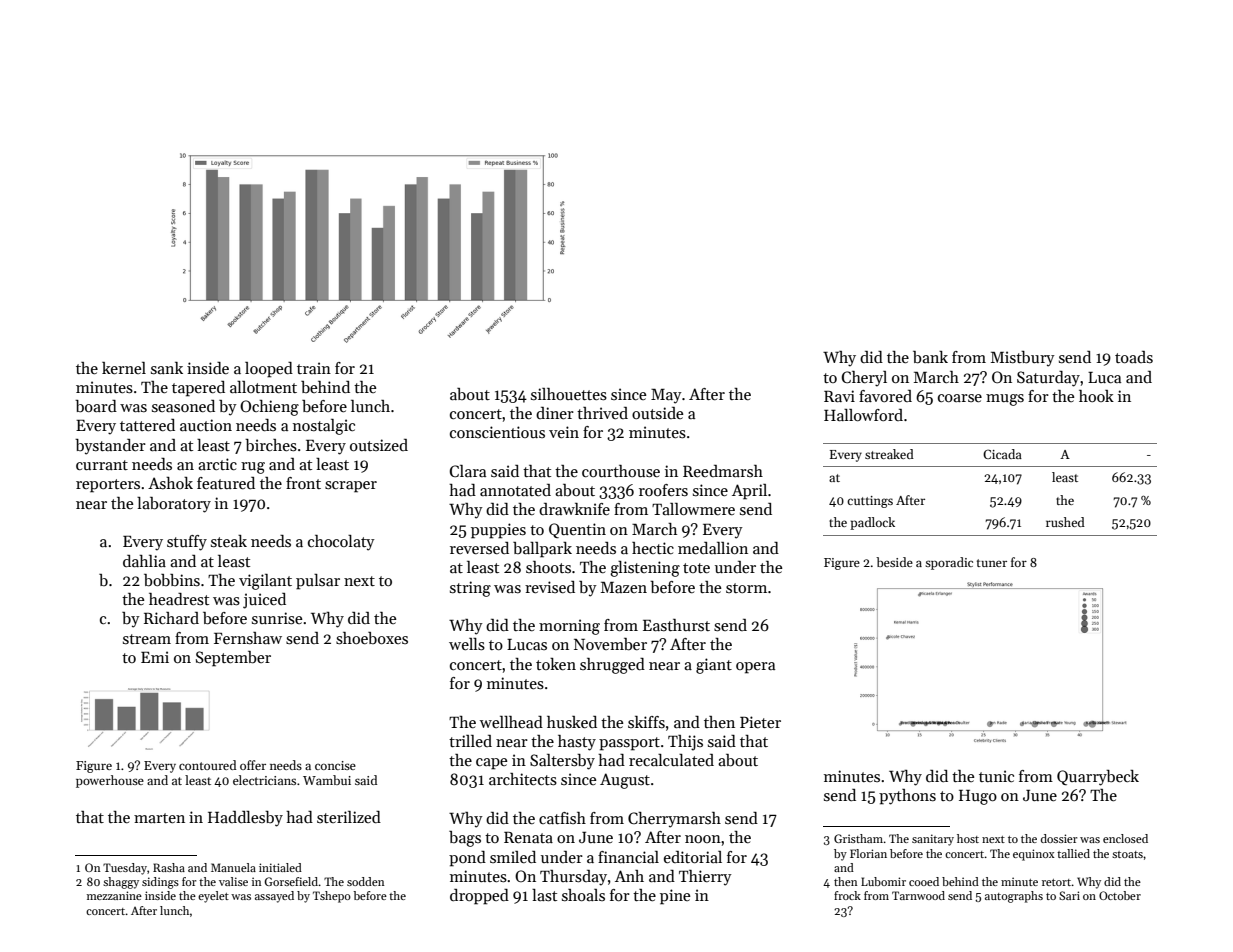 The image size is (1233, 952). What do you see at coordinates (206, 425) in the document?
I see `auction` at bounding box center [206, 425].
